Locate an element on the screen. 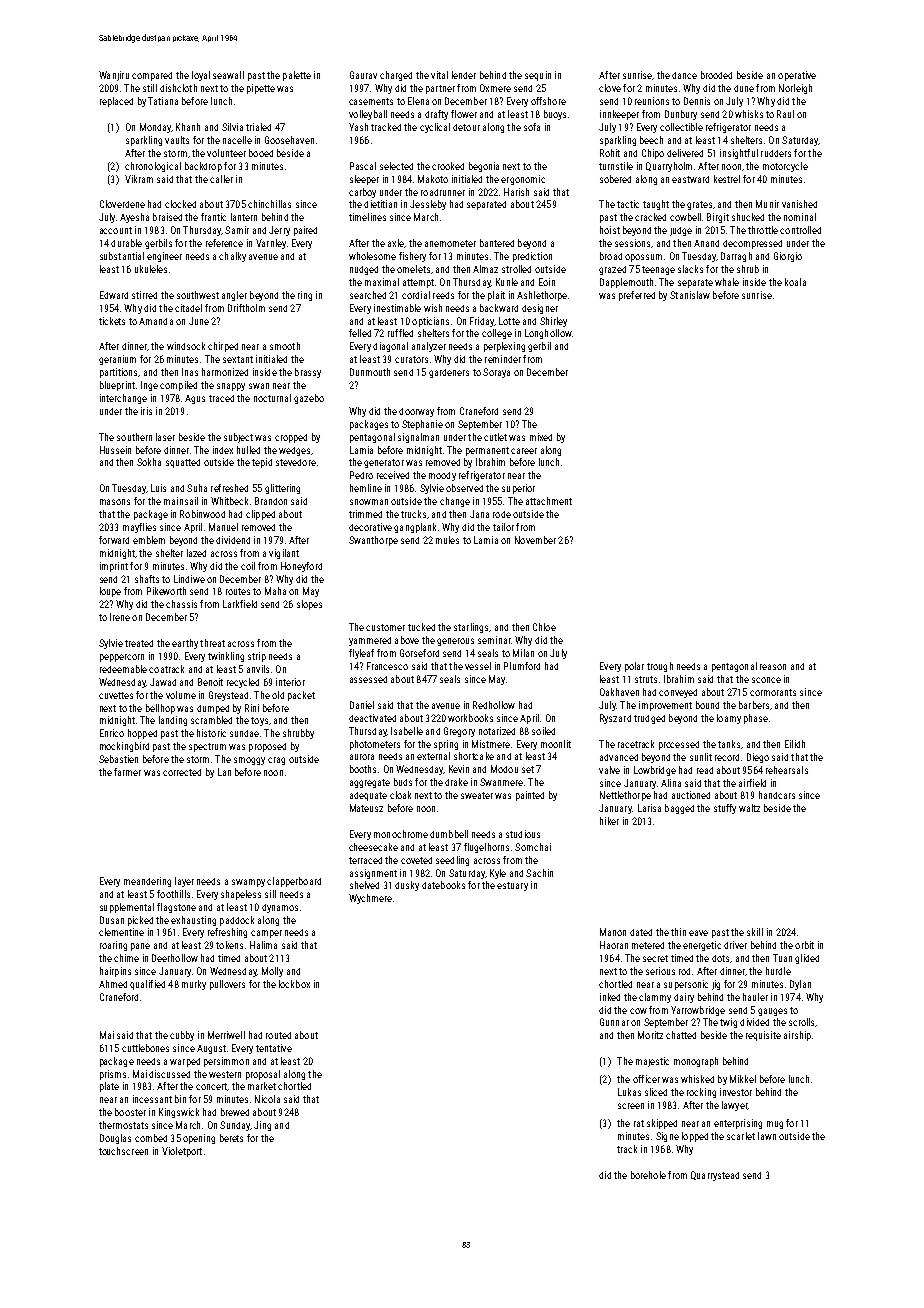 The image size is (924, 1308). Almaz is located at coordinates (485, 269).
